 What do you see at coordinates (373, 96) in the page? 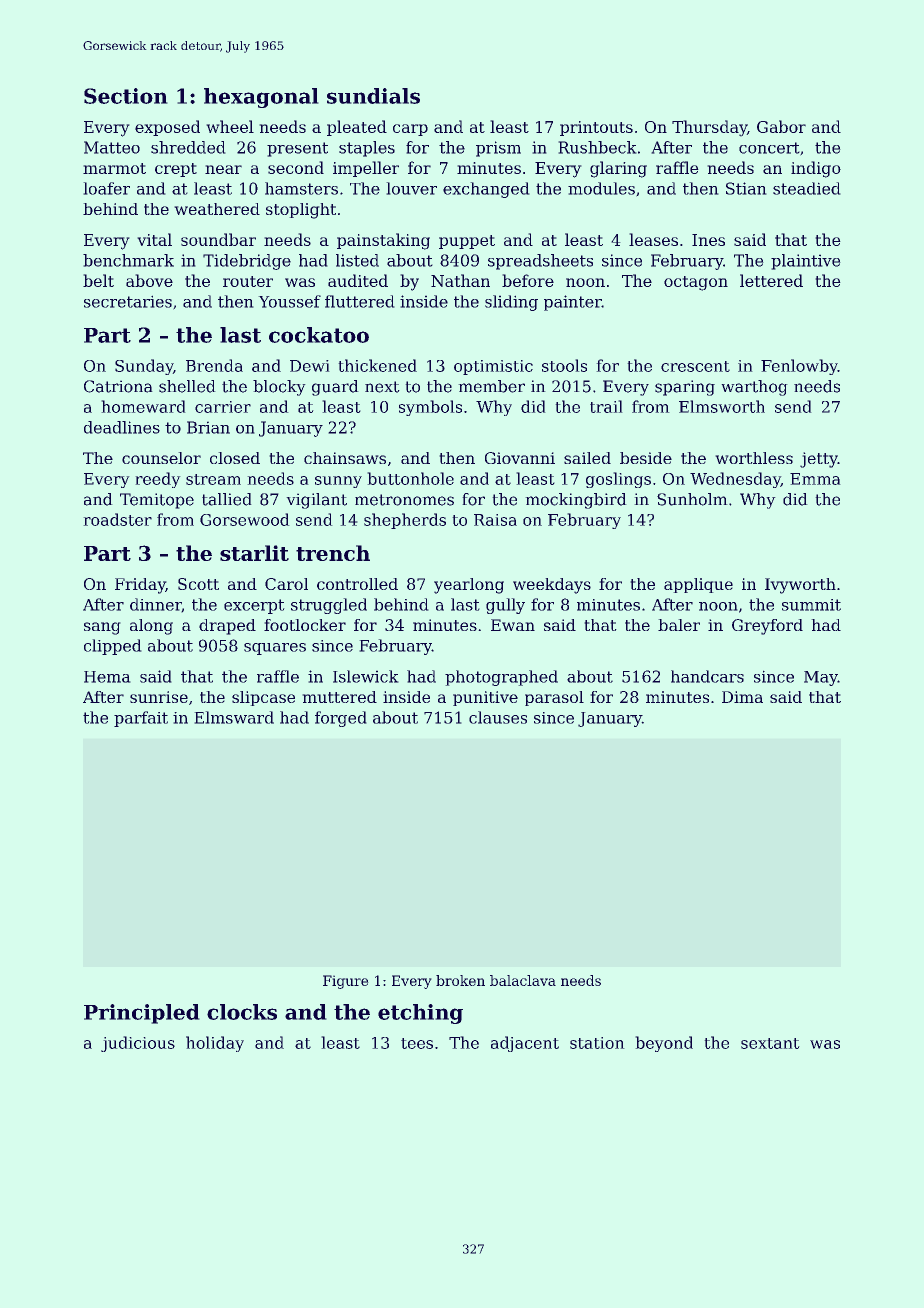
I see `sundials` at bounding box center [373, 96].
